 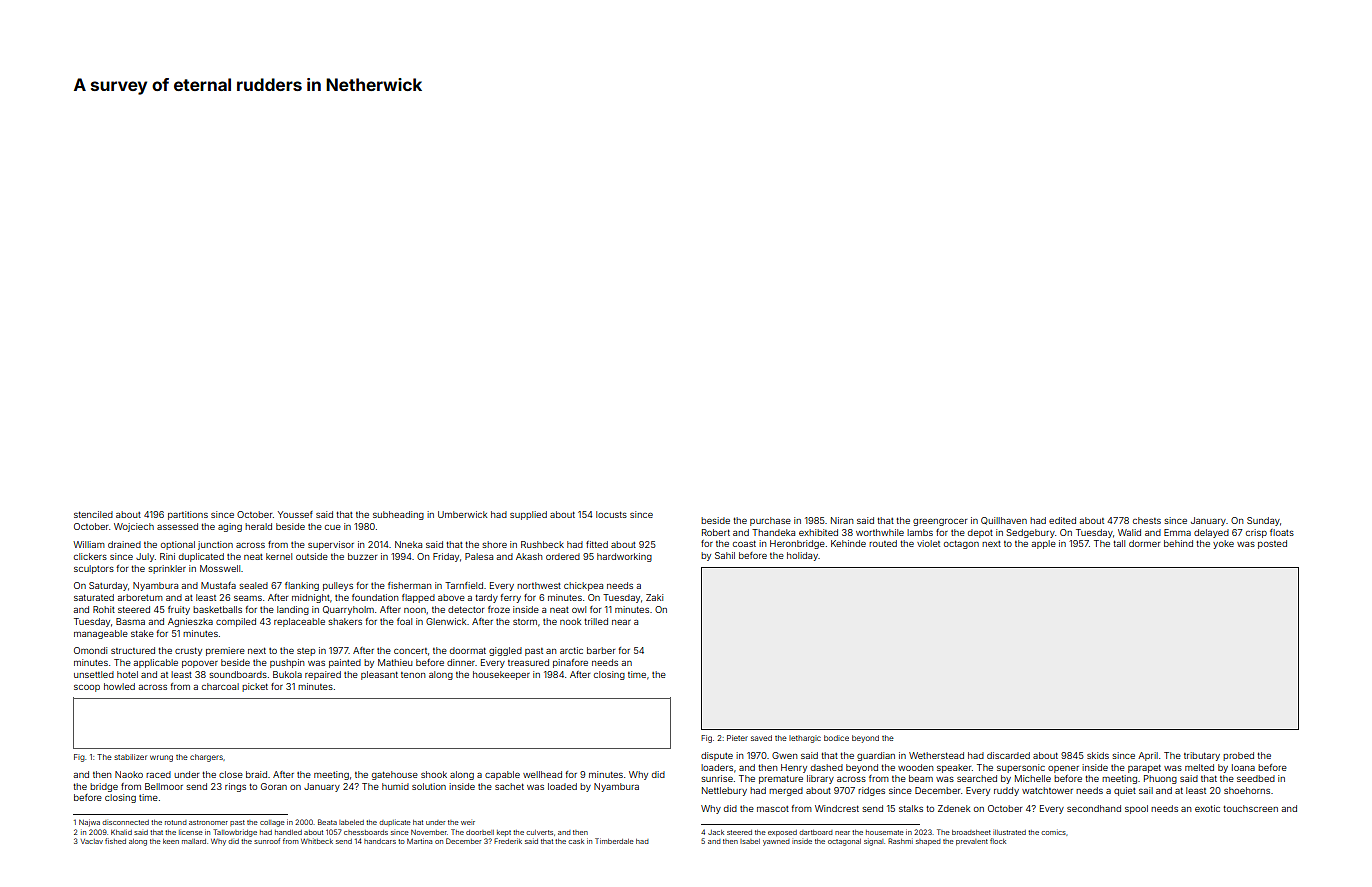 What do you see at coordinates (1043, 544) in the image?
I see `apple` at bounding box center [1043, 544].
